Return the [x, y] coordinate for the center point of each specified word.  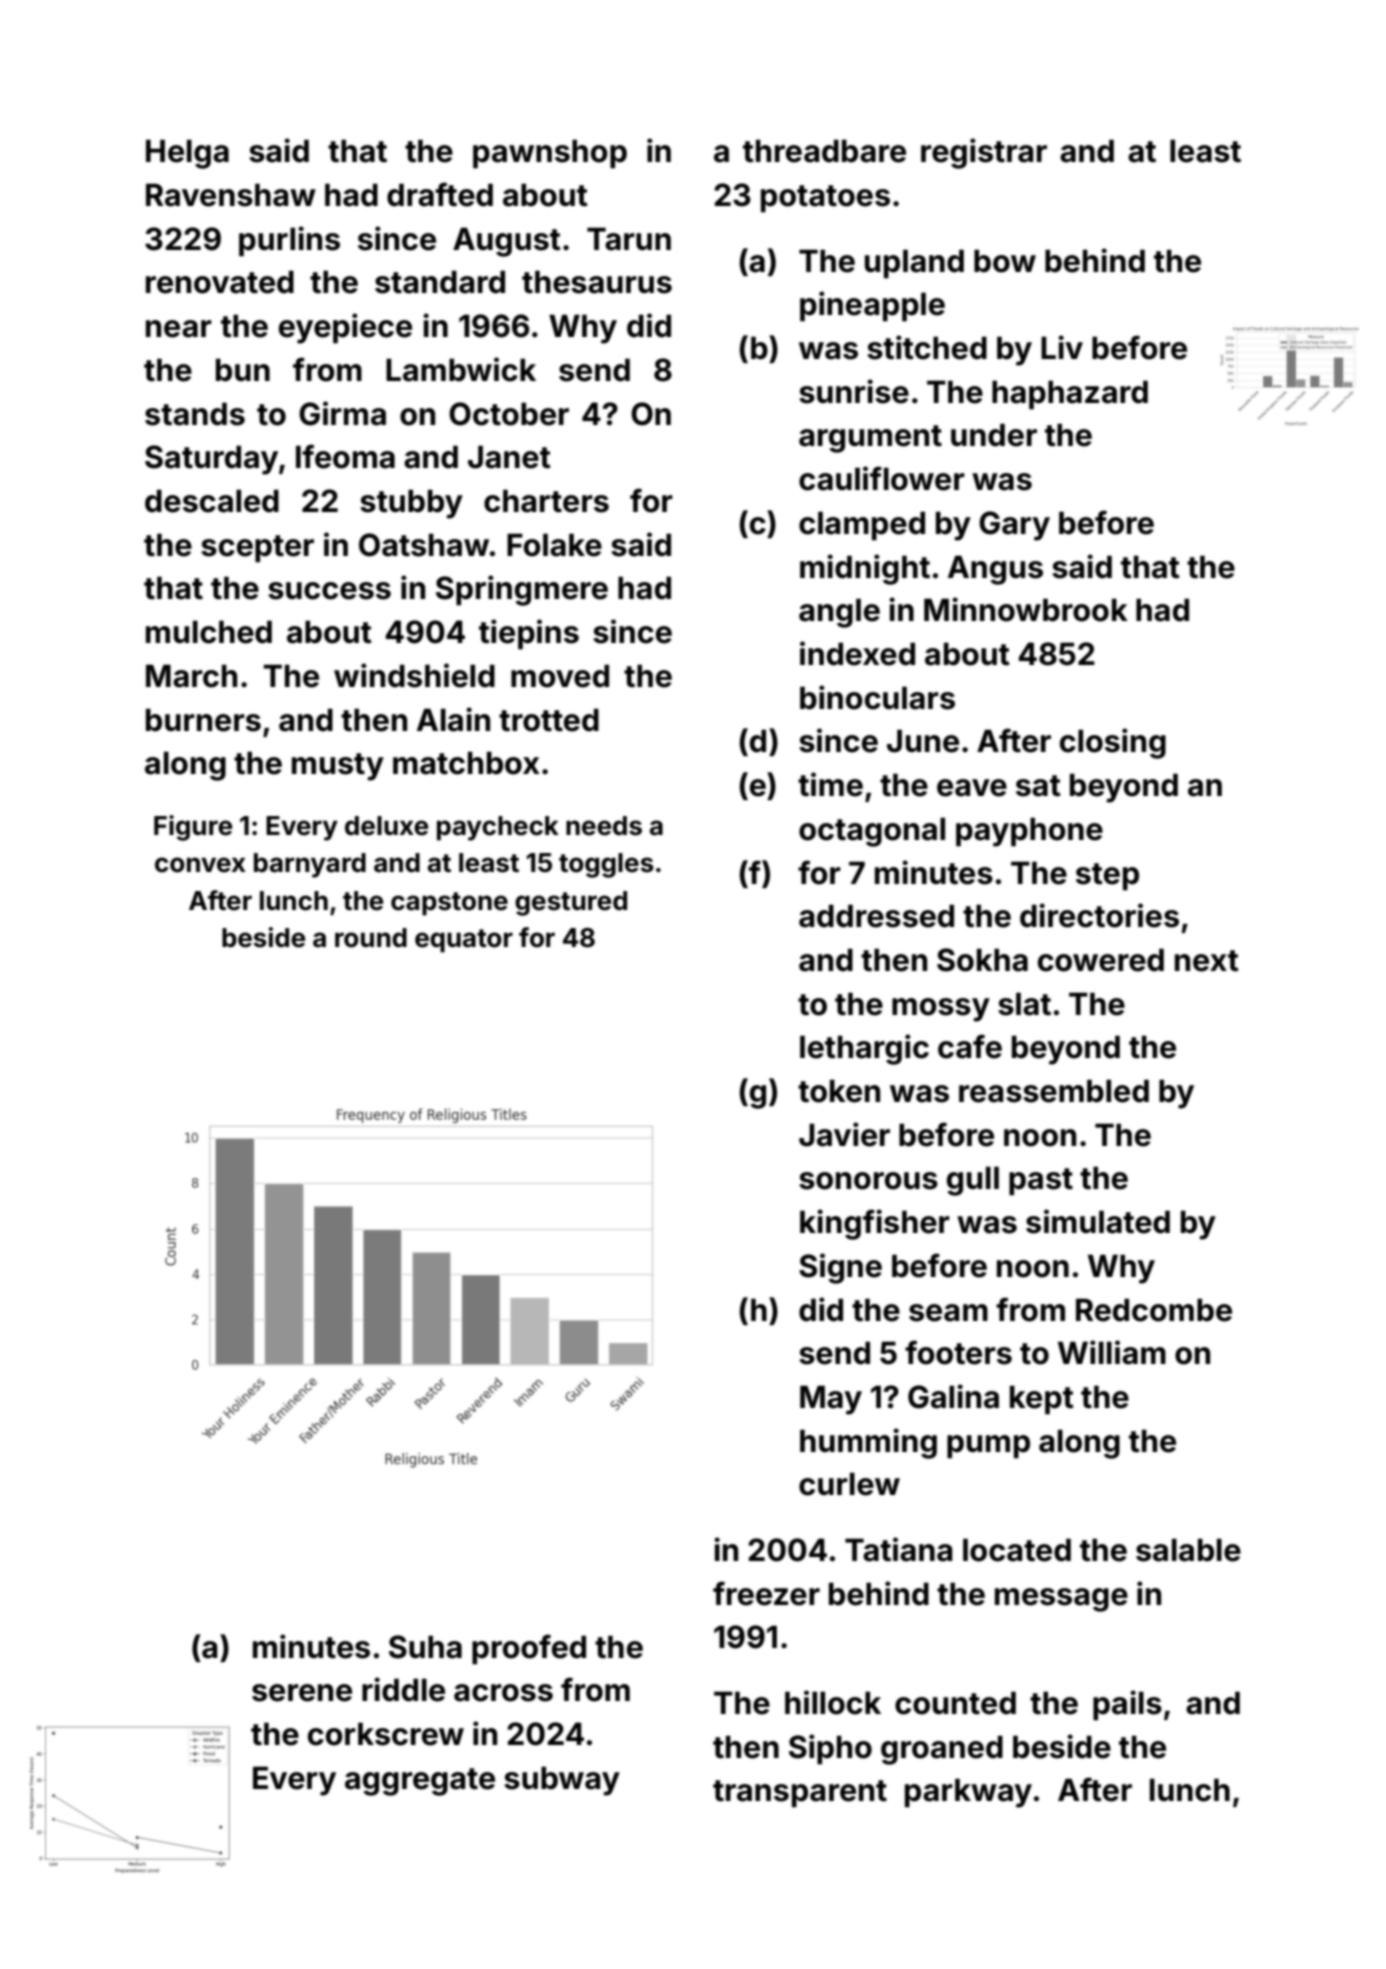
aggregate [420, 1782]
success [329, 591]
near [179, 329]
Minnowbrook [1026, 609]
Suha [425, 1647]
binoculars [877, 697]
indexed [857, 653]
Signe [840, 1268]
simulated [1098, 1221]
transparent [800, 1794]
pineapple [872, 306]
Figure [193, 828]
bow [1005, 261]
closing [1113, 743]
